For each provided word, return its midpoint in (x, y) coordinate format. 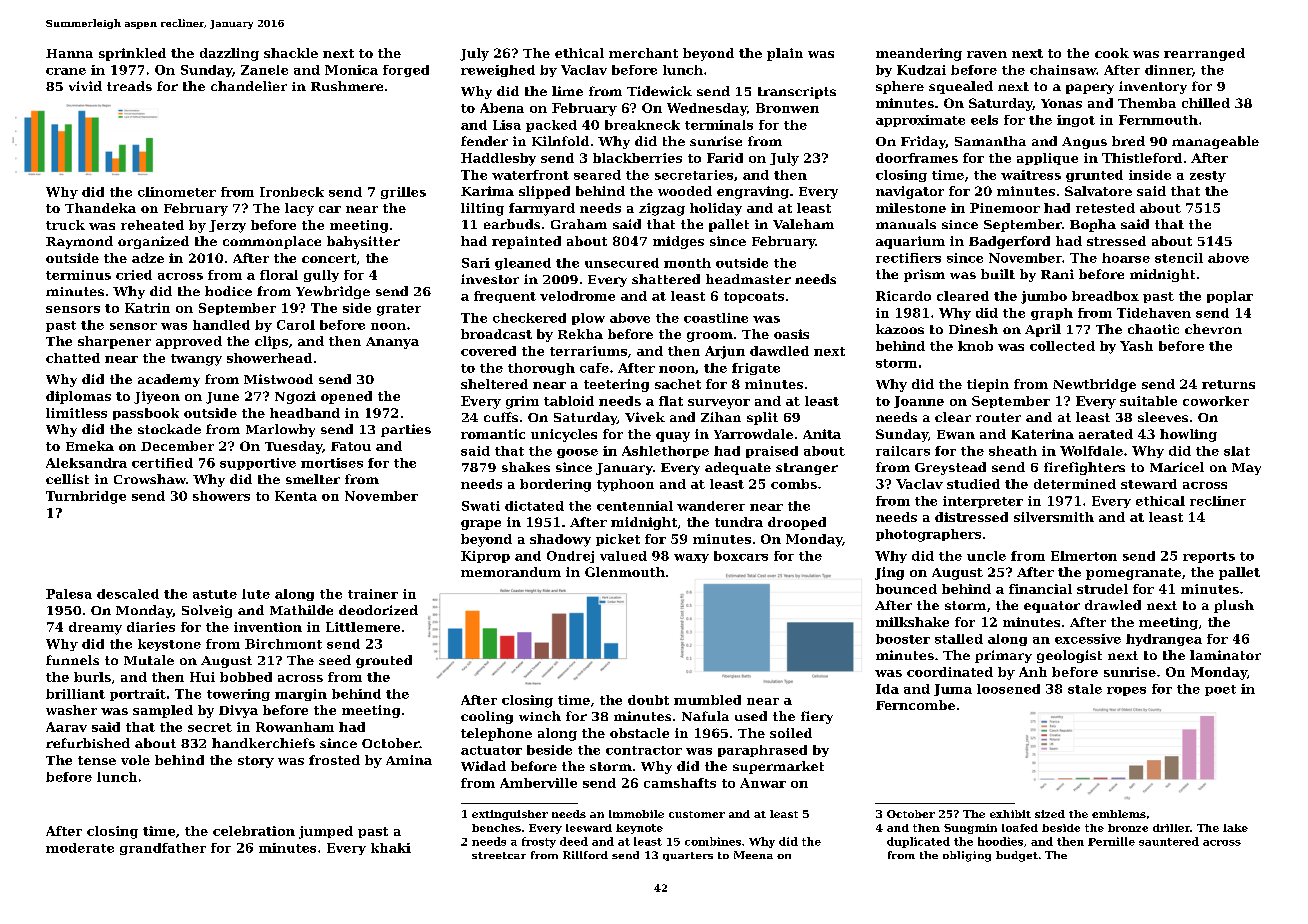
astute (215, 594)
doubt (648, 700)
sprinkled (132, 54)
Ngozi (295, 397)
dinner (1168, 70)
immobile (636, 814)
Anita (822, 434)
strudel (1102, 589)
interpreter (983, 502)
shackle (291, 53)
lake (1235, 828)
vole (135, 760)
